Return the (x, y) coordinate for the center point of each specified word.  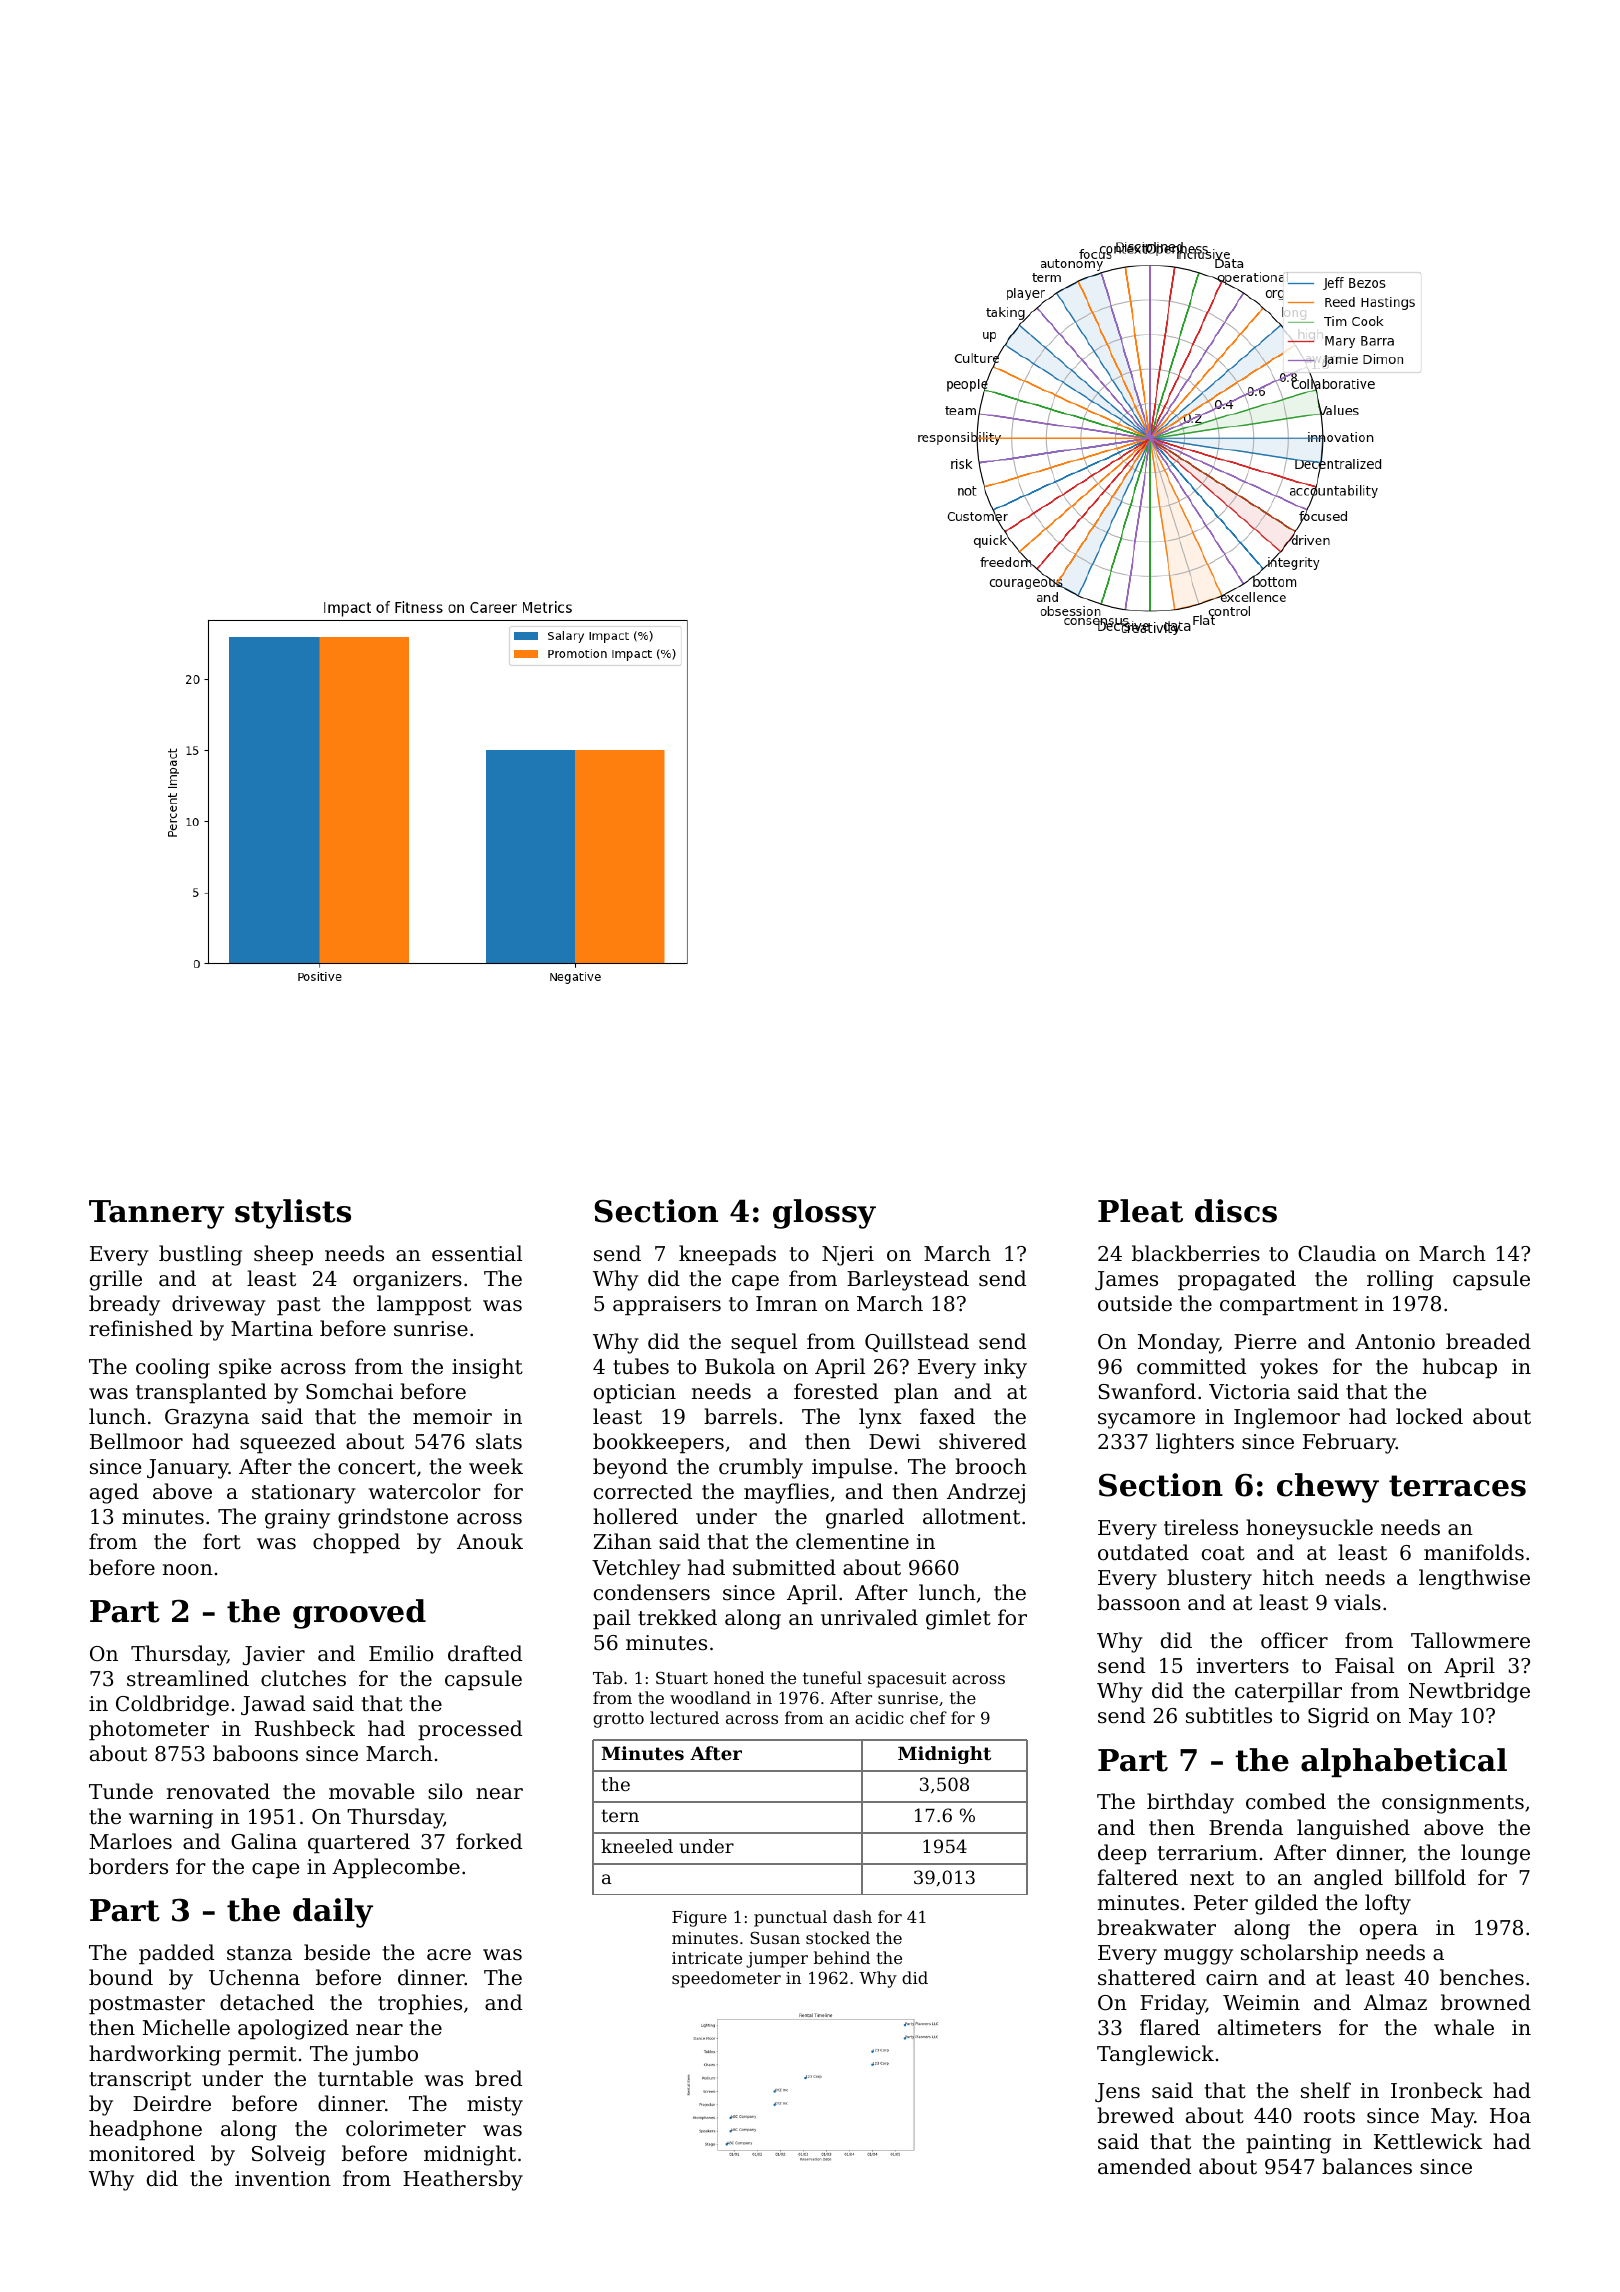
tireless (1201, 1527)
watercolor (424, 1491)
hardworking (155, 2055)
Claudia (1337, 1253)
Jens (1117, 2092)
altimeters (1269, 2027)
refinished (141, 1328)
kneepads (727, 1255)
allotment (971, 1516)
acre (449, 1955)
